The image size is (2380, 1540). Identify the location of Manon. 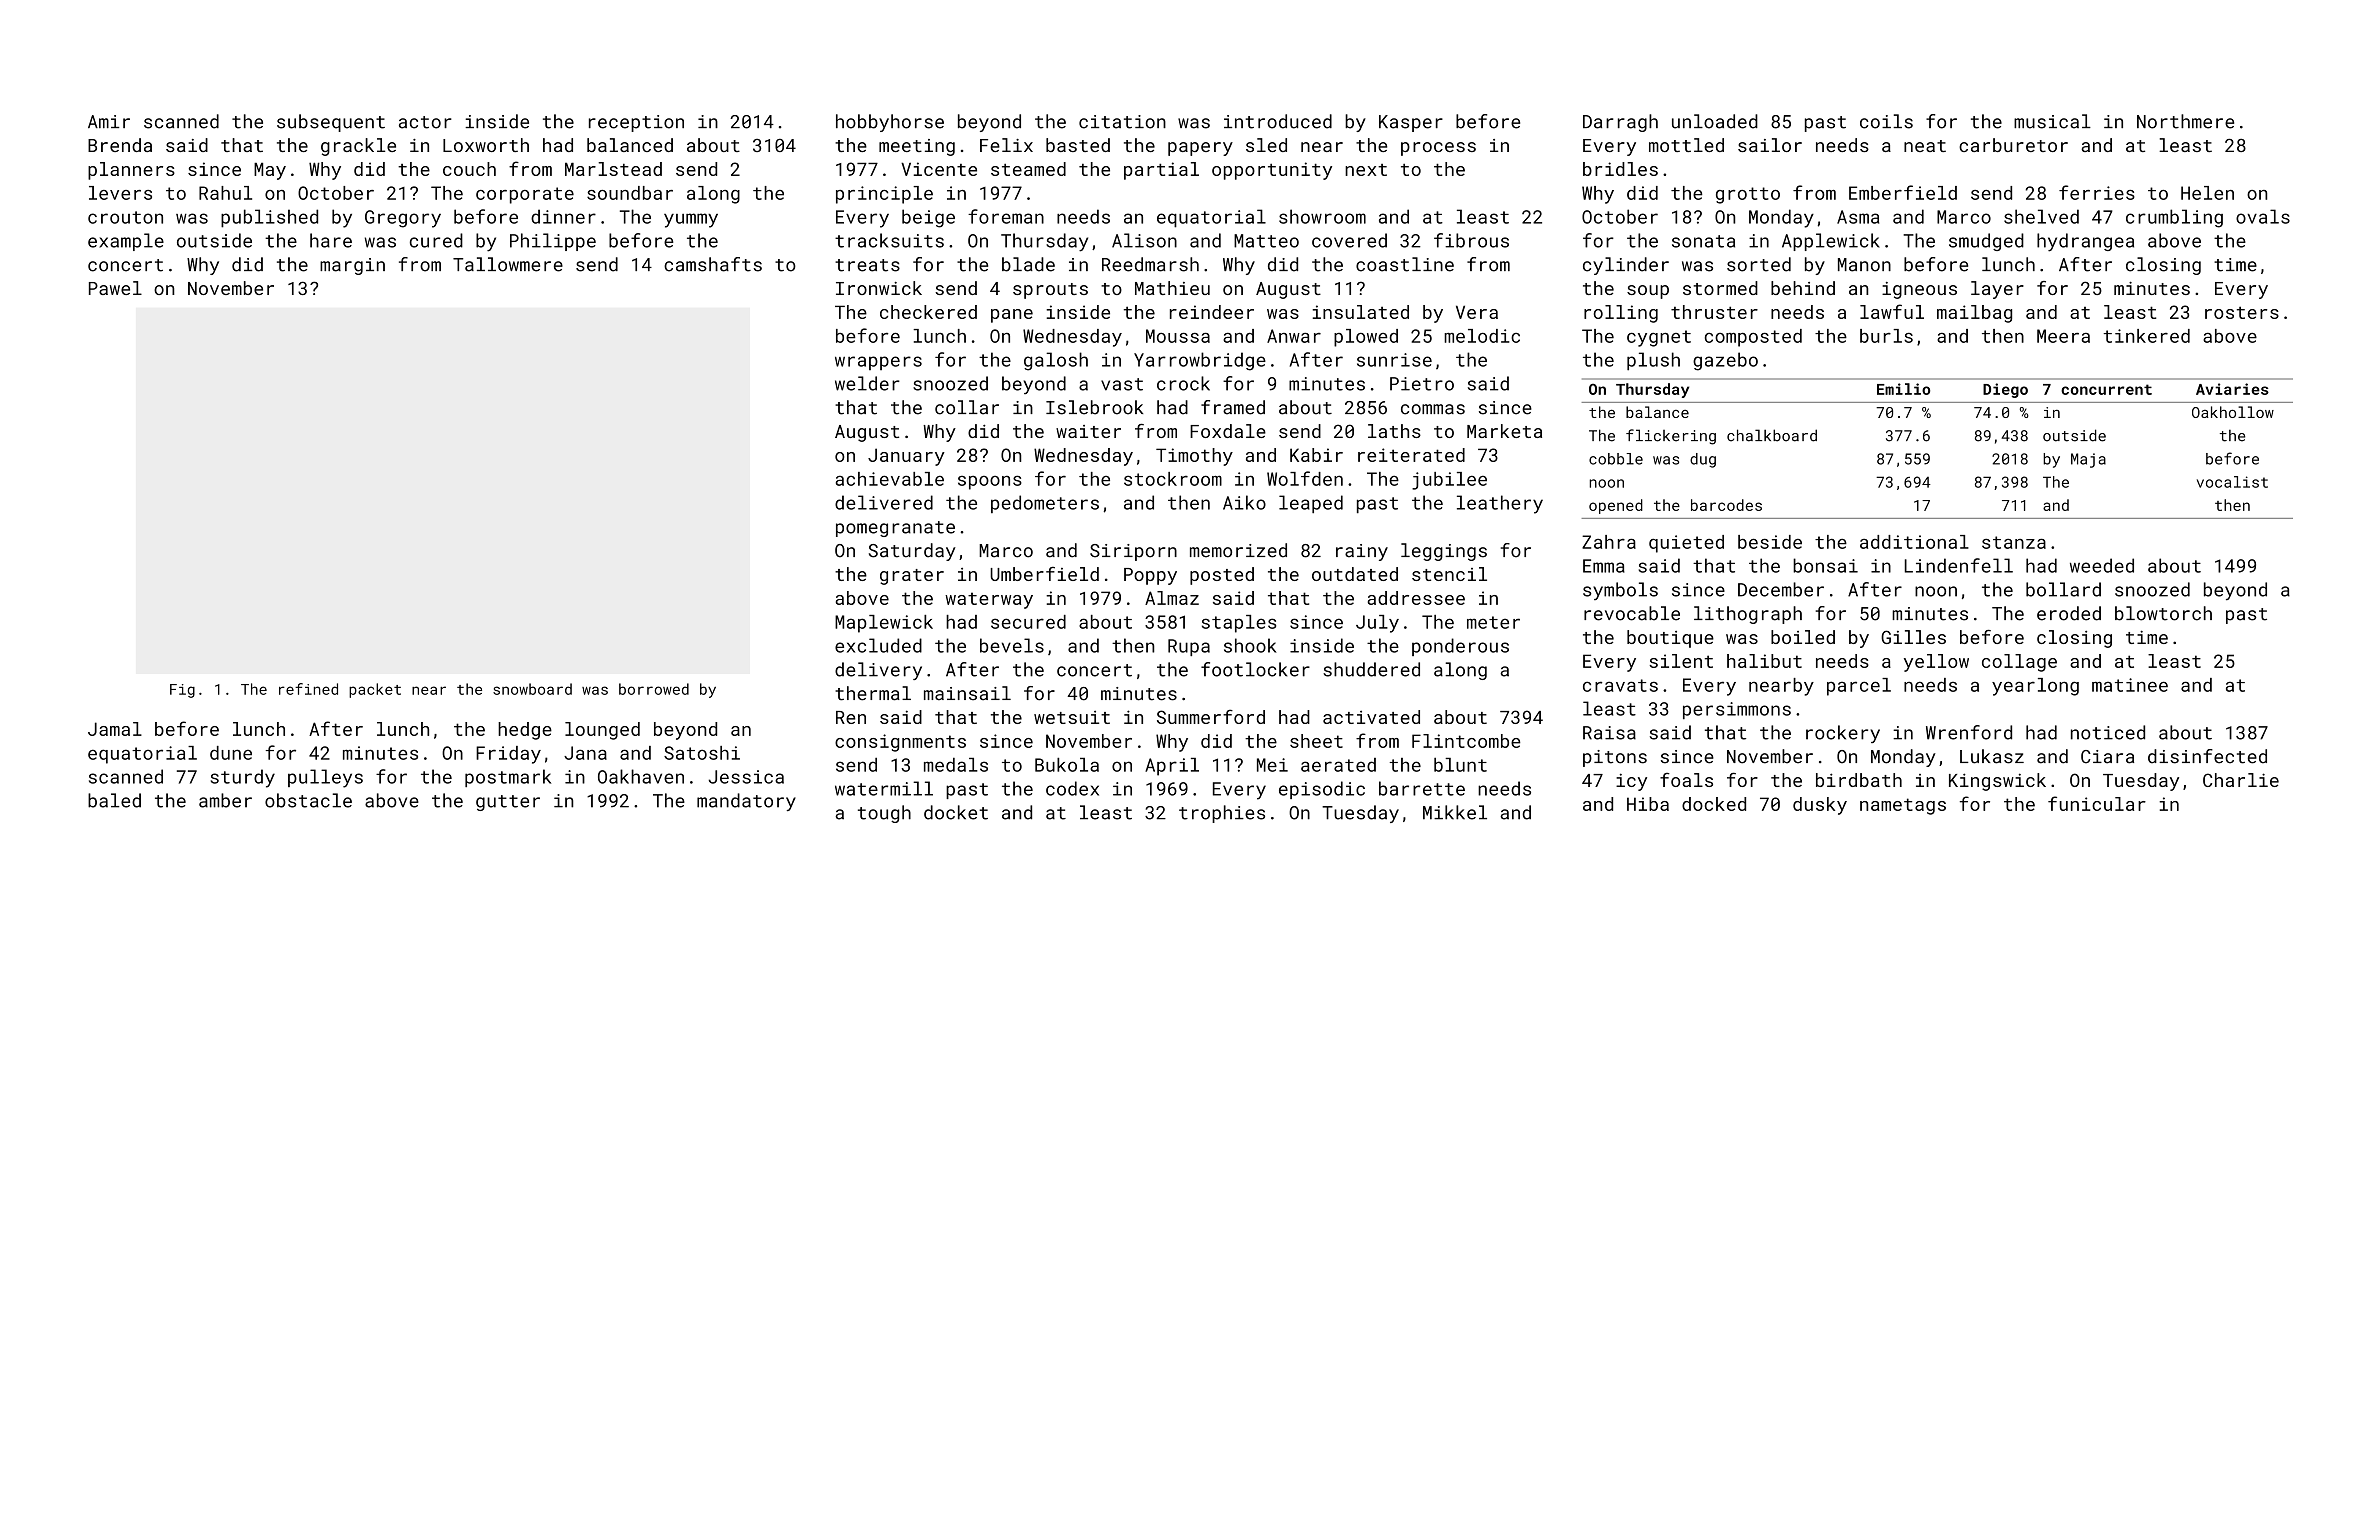
(1864, 265).
